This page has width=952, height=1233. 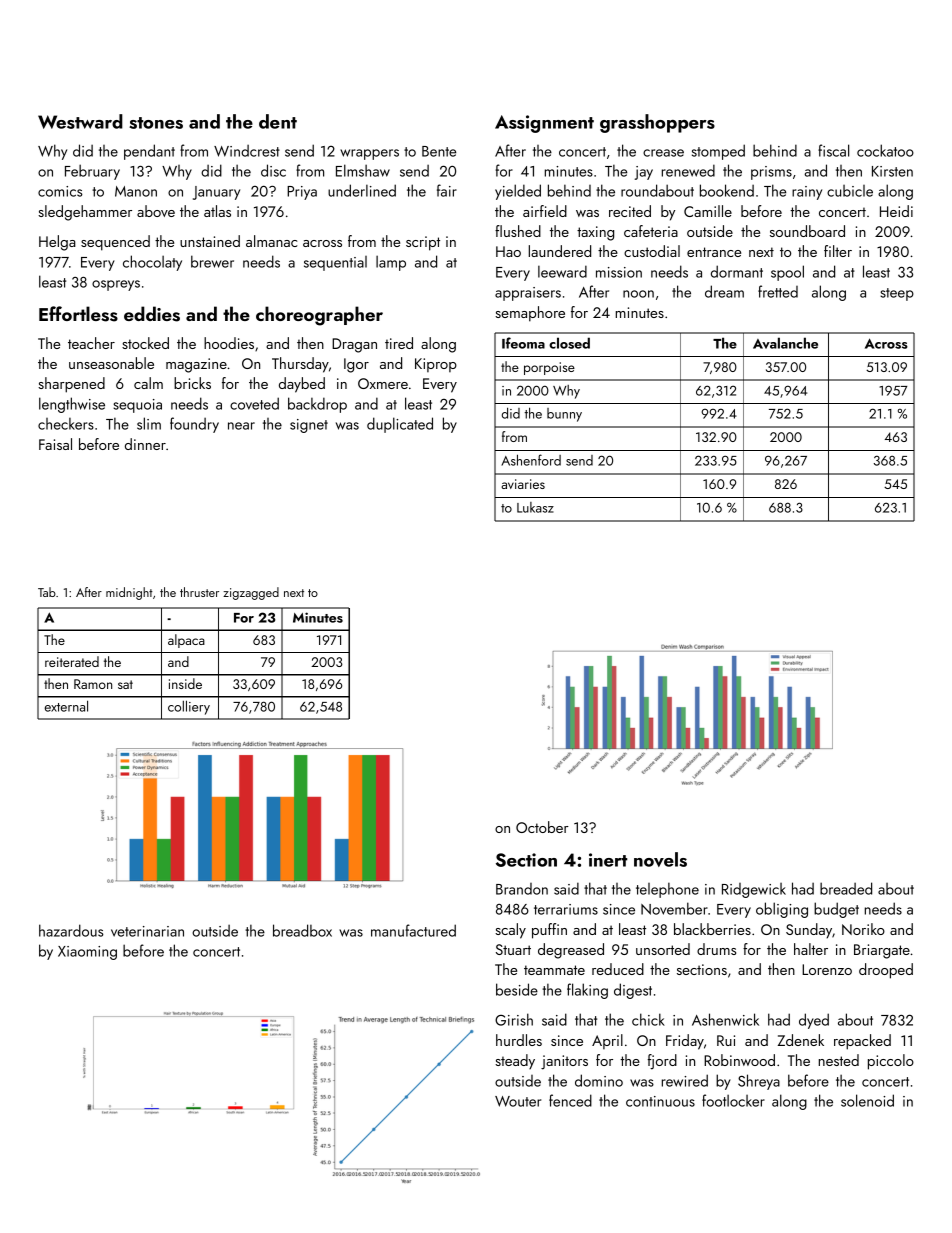 I want to click on Westward, so click(x=80, y=121).
